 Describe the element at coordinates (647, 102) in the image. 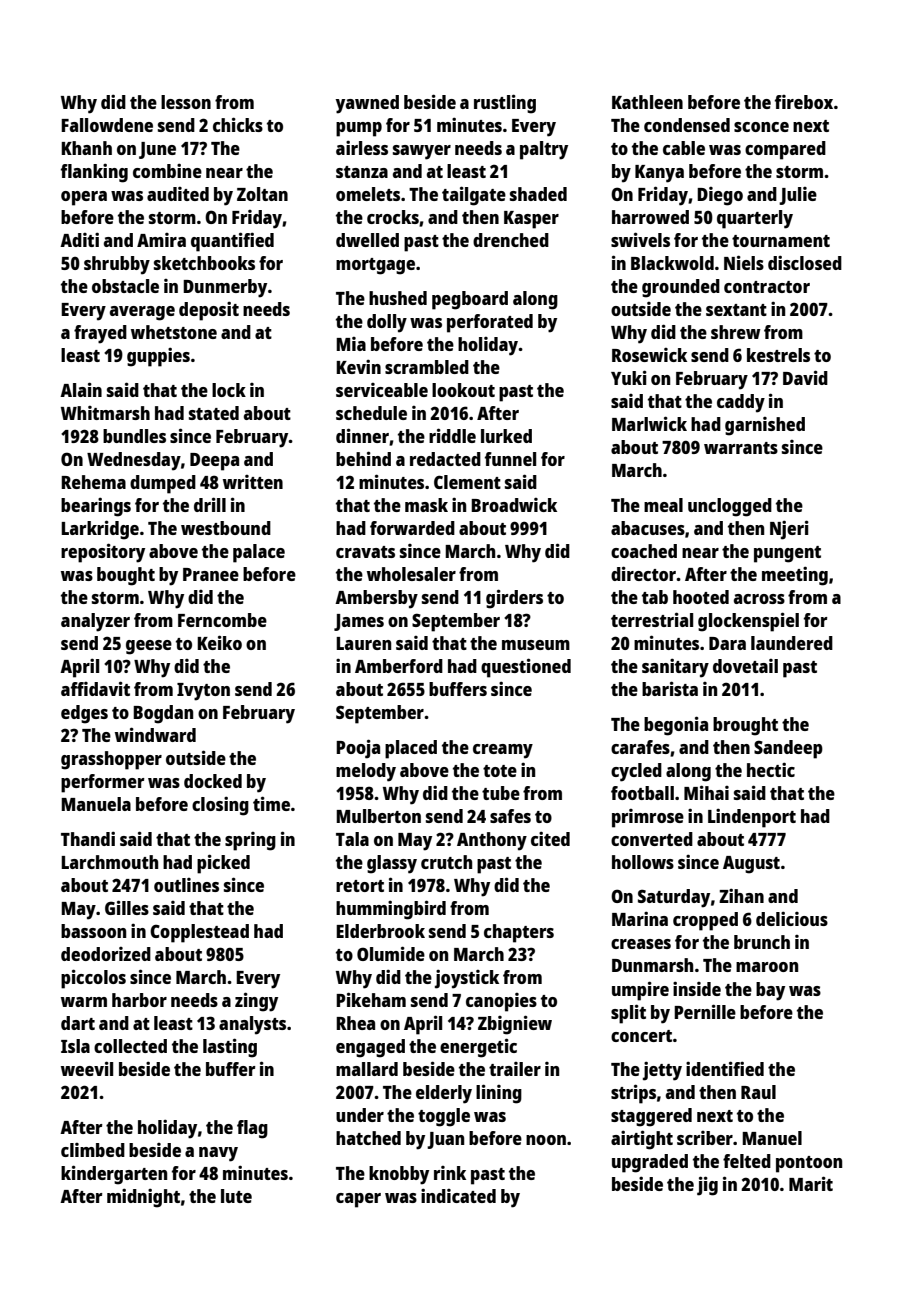

I see `Kathleen` at that location.
